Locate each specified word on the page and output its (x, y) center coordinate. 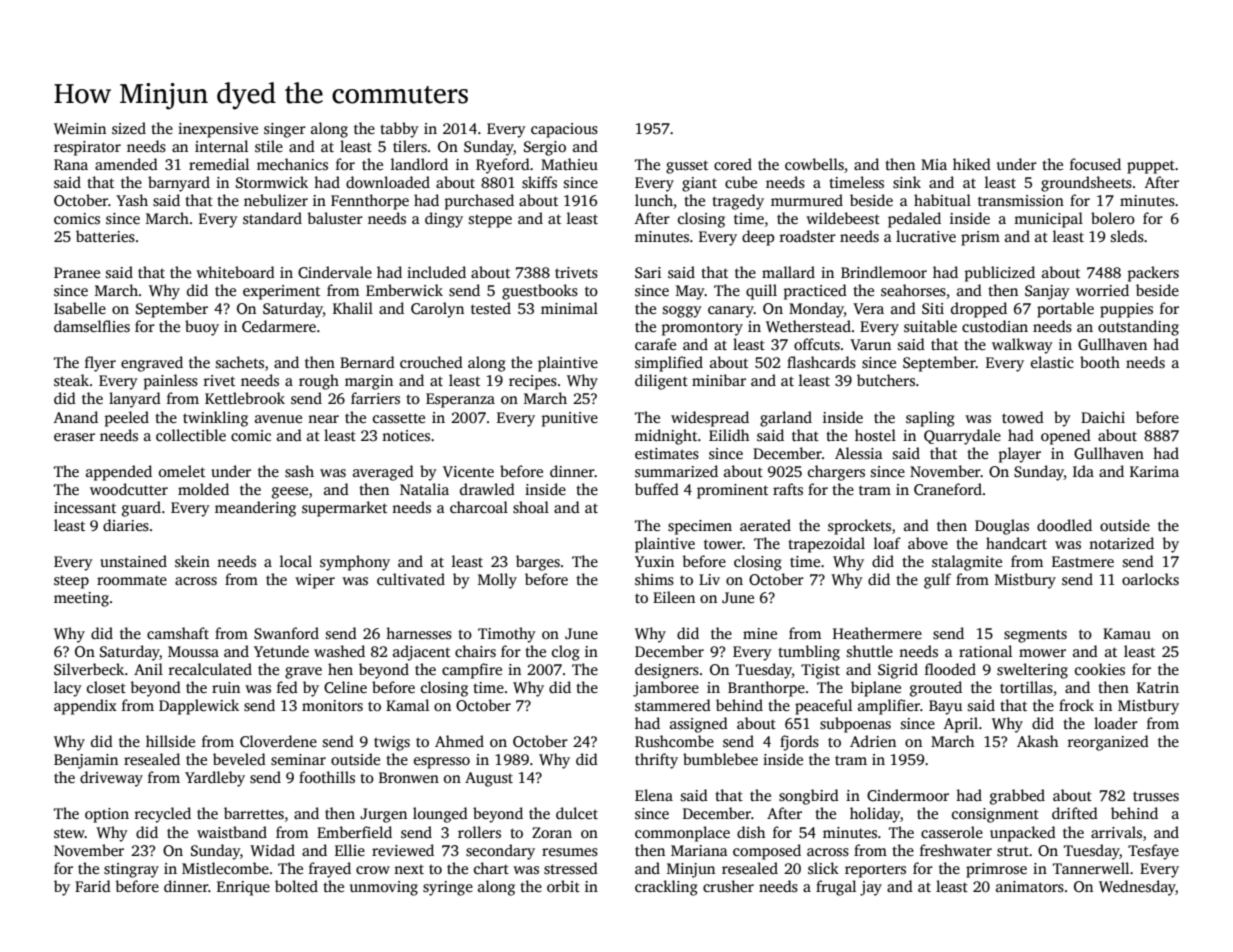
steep (71, 582)
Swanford (286, 633)
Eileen (674, 597)
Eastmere (1083, 561)
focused (1095, 164)
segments (1035, 636)
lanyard (135, 400)
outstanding (1138, 328)
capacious (564, 130)
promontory (702, 329)
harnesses (419, 633)
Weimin (80, 128)
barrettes (254, 813)
